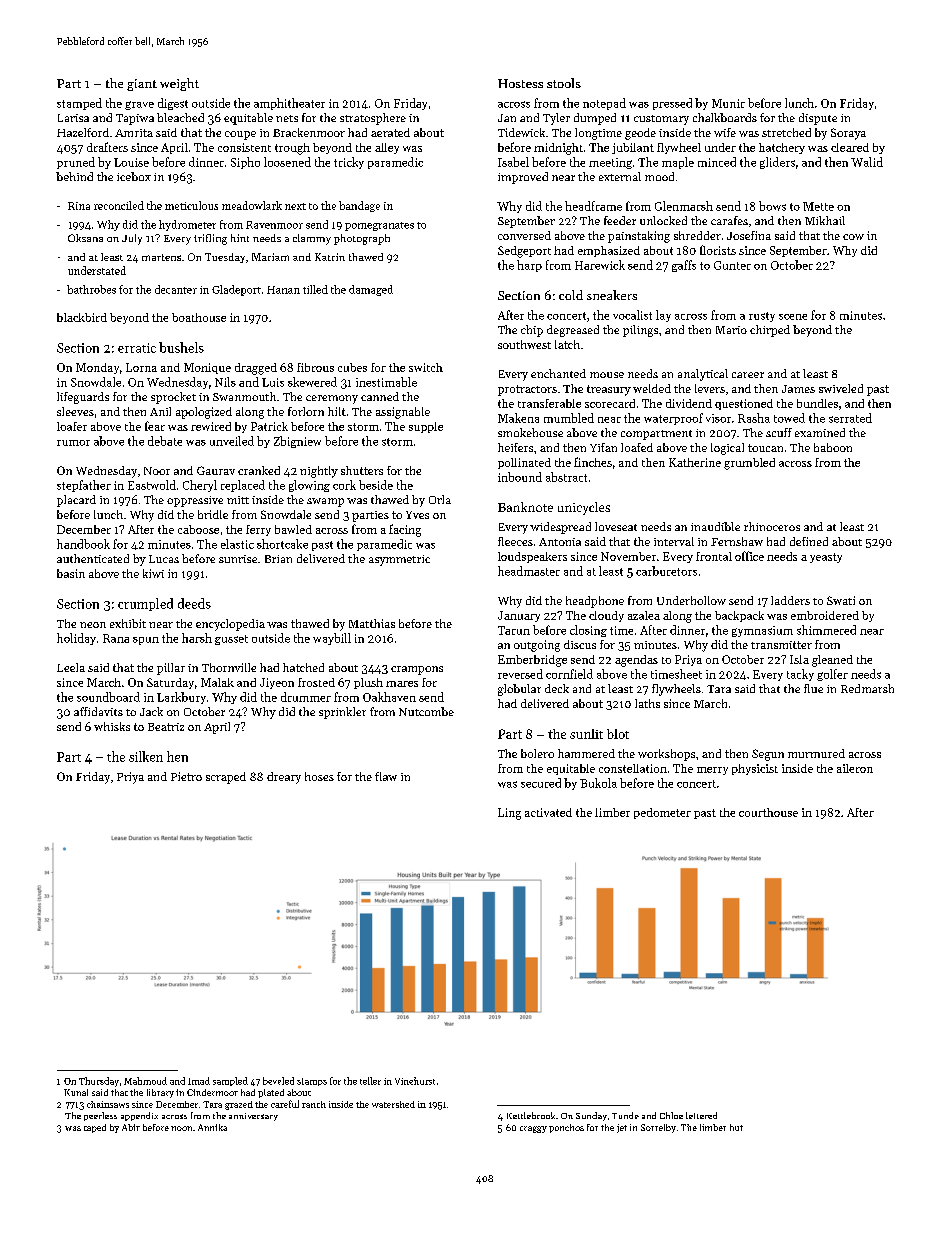  What do you see at coordinates (142, 85) in the screenshot?
I see `giant` at bounding box center [142, 85].
